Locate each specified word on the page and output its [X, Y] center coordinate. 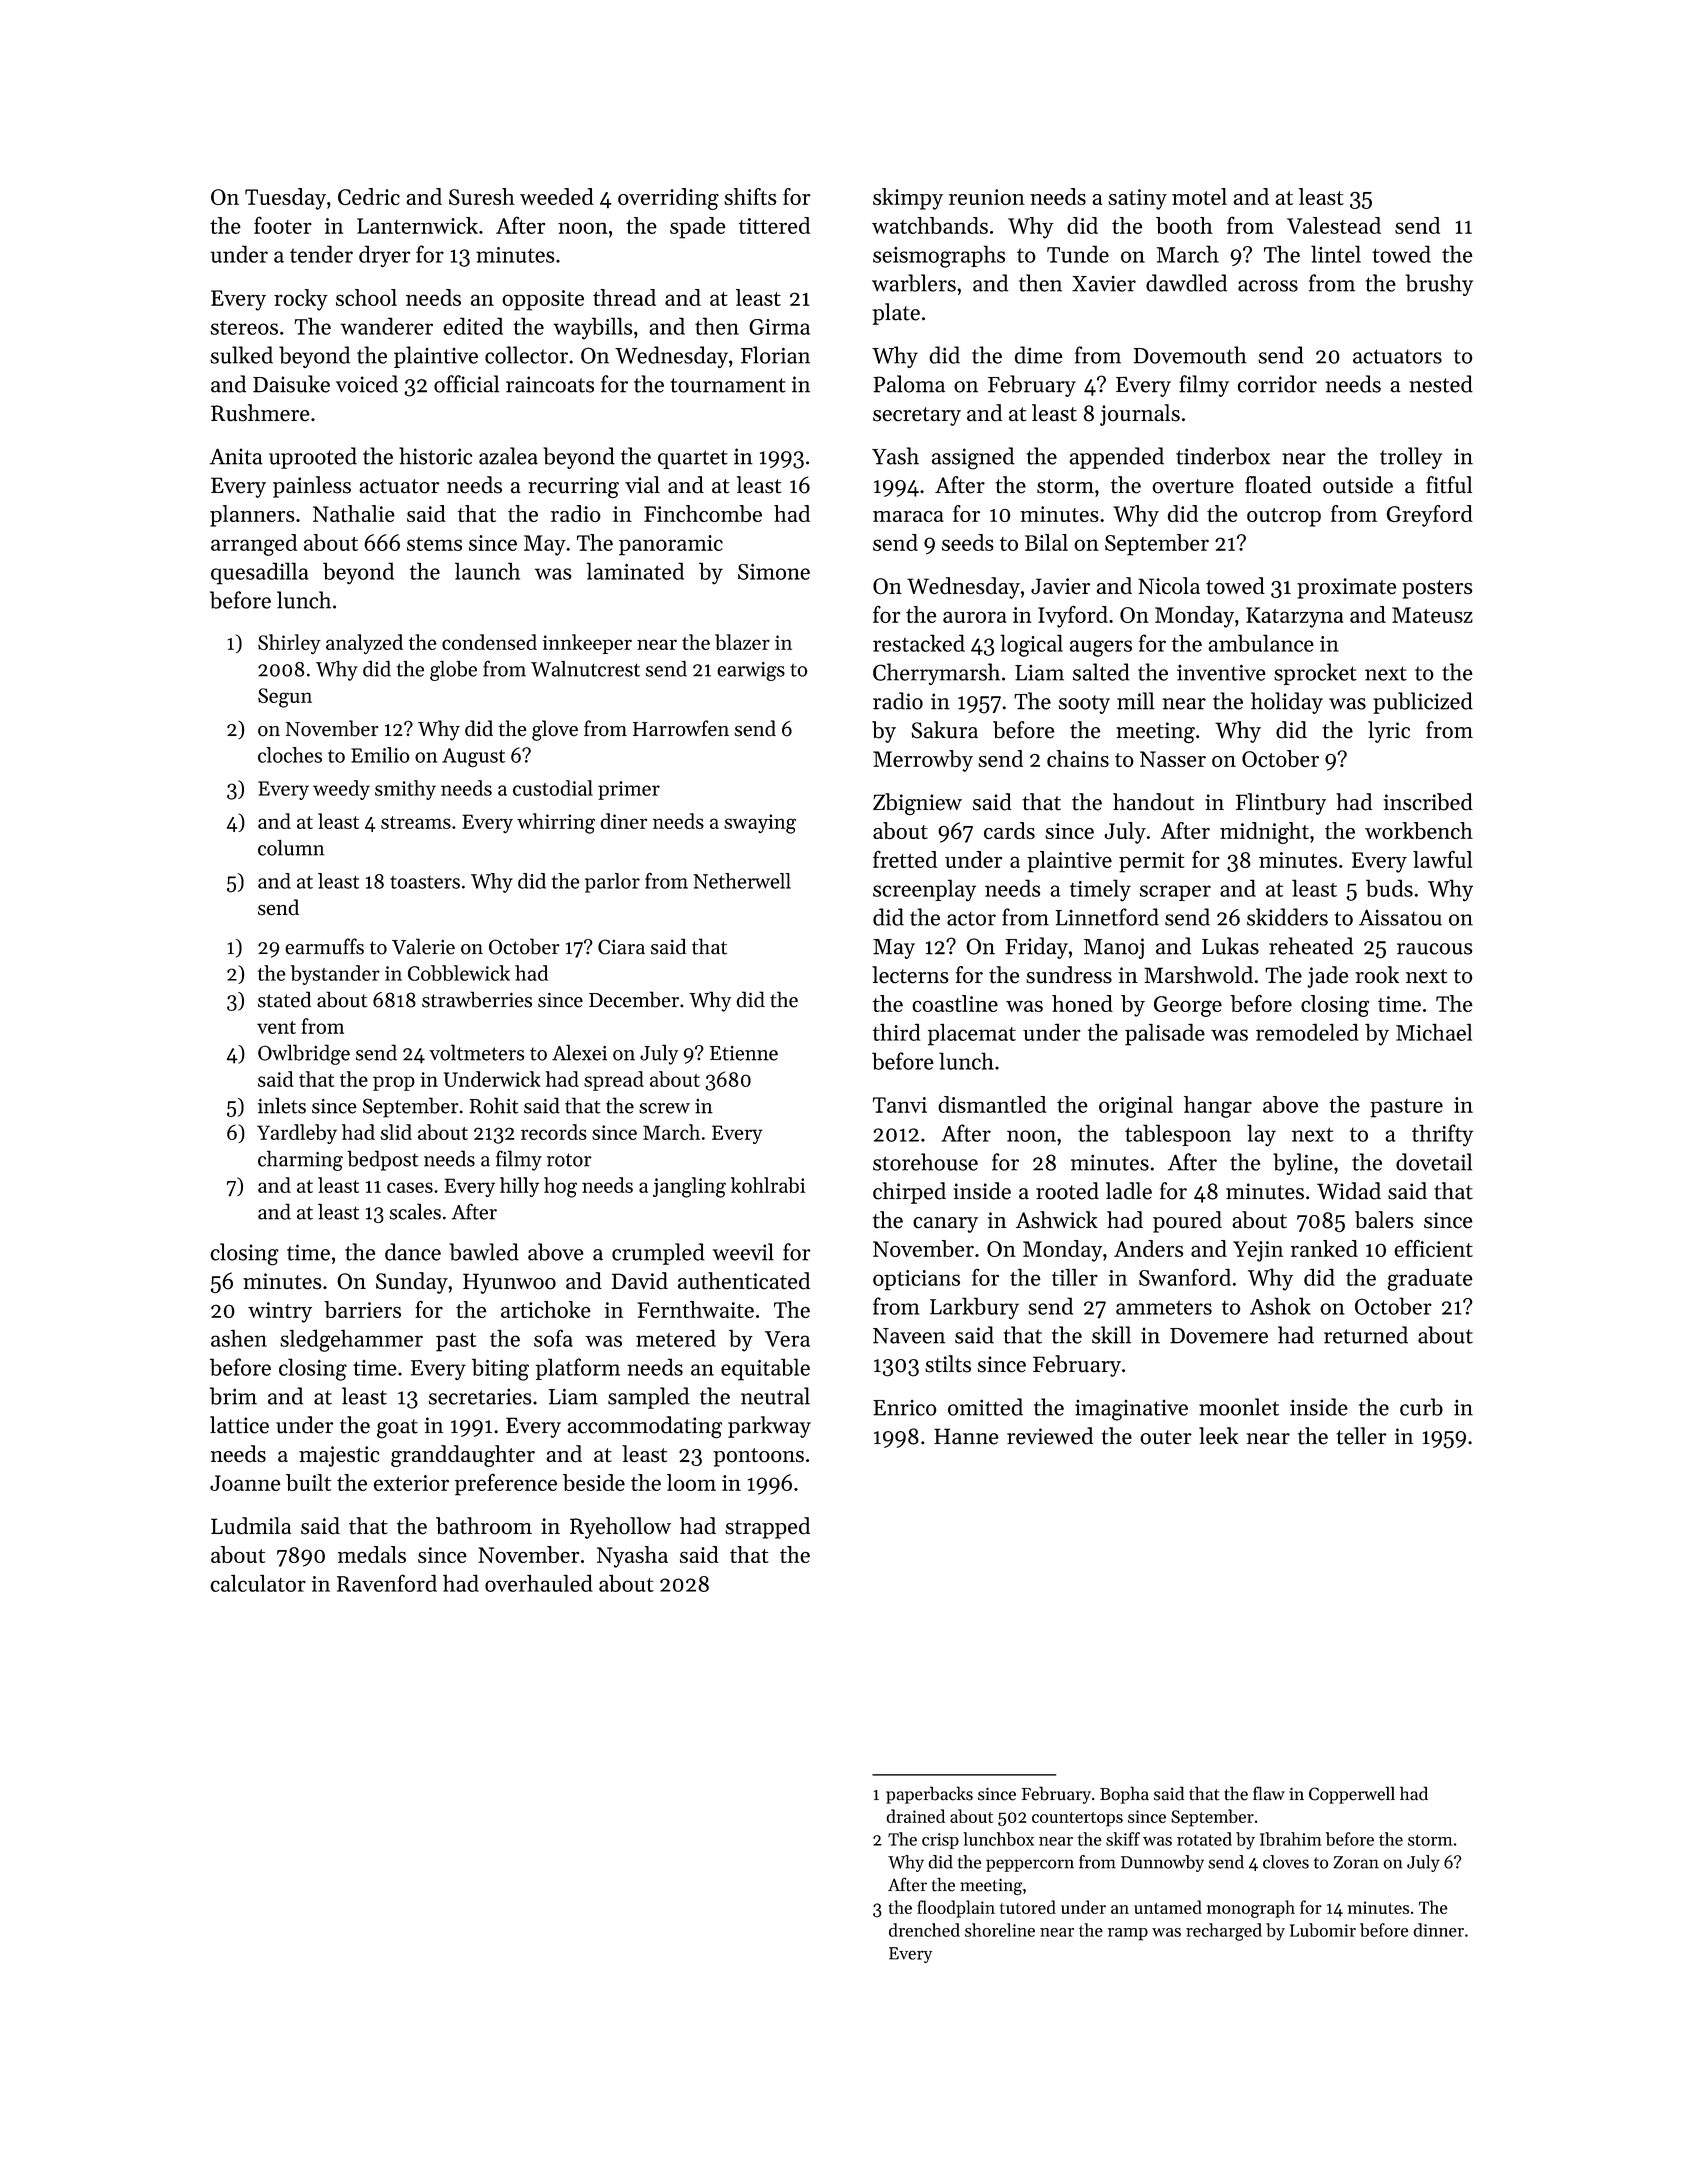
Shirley [289, 644]
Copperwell [1352, 1795]
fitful [1449, 485]
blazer [742, 642]
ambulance [1261, 643]
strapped [767, 1528]
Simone [774, 572]
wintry [280, 1312]
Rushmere [260, 413]
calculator [258, 1583]
